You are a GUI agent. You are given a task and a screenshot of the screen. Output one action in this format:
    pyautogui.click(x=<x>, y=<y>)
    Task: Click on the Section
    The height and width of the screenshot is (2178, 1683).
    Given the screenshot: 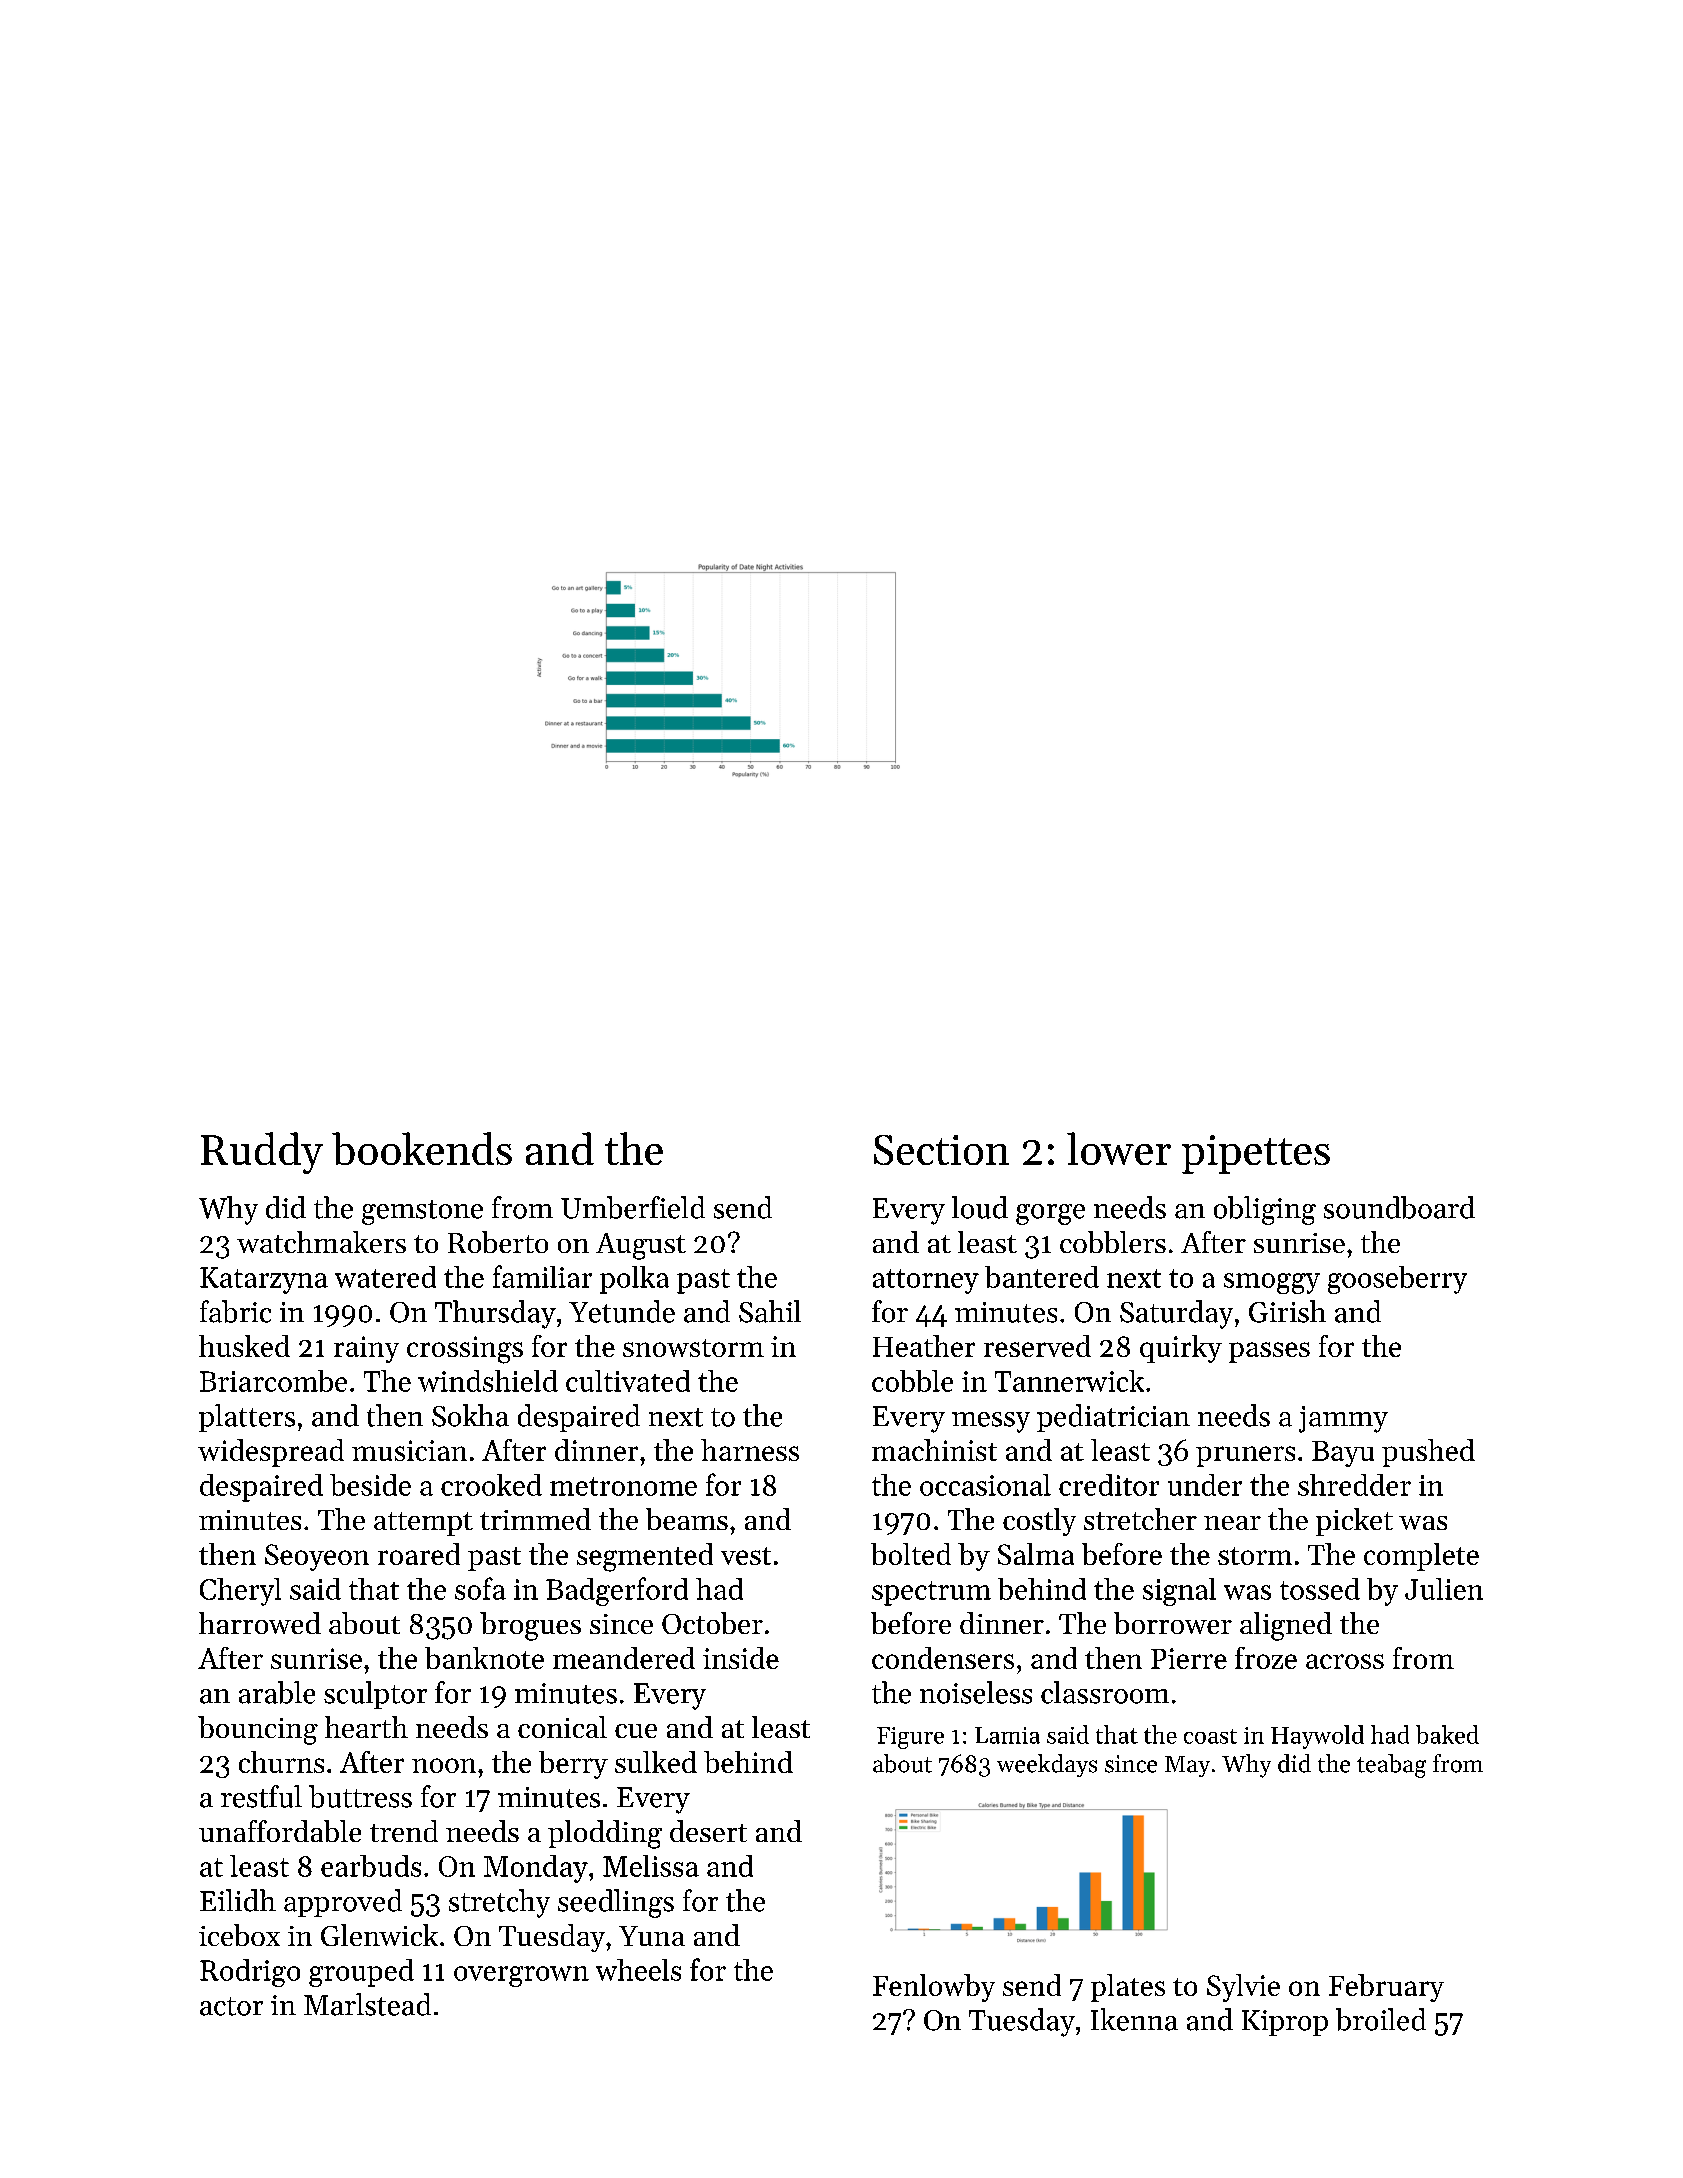 What is the action you would take?
    pyautogui.click(x=941, y=1150)
